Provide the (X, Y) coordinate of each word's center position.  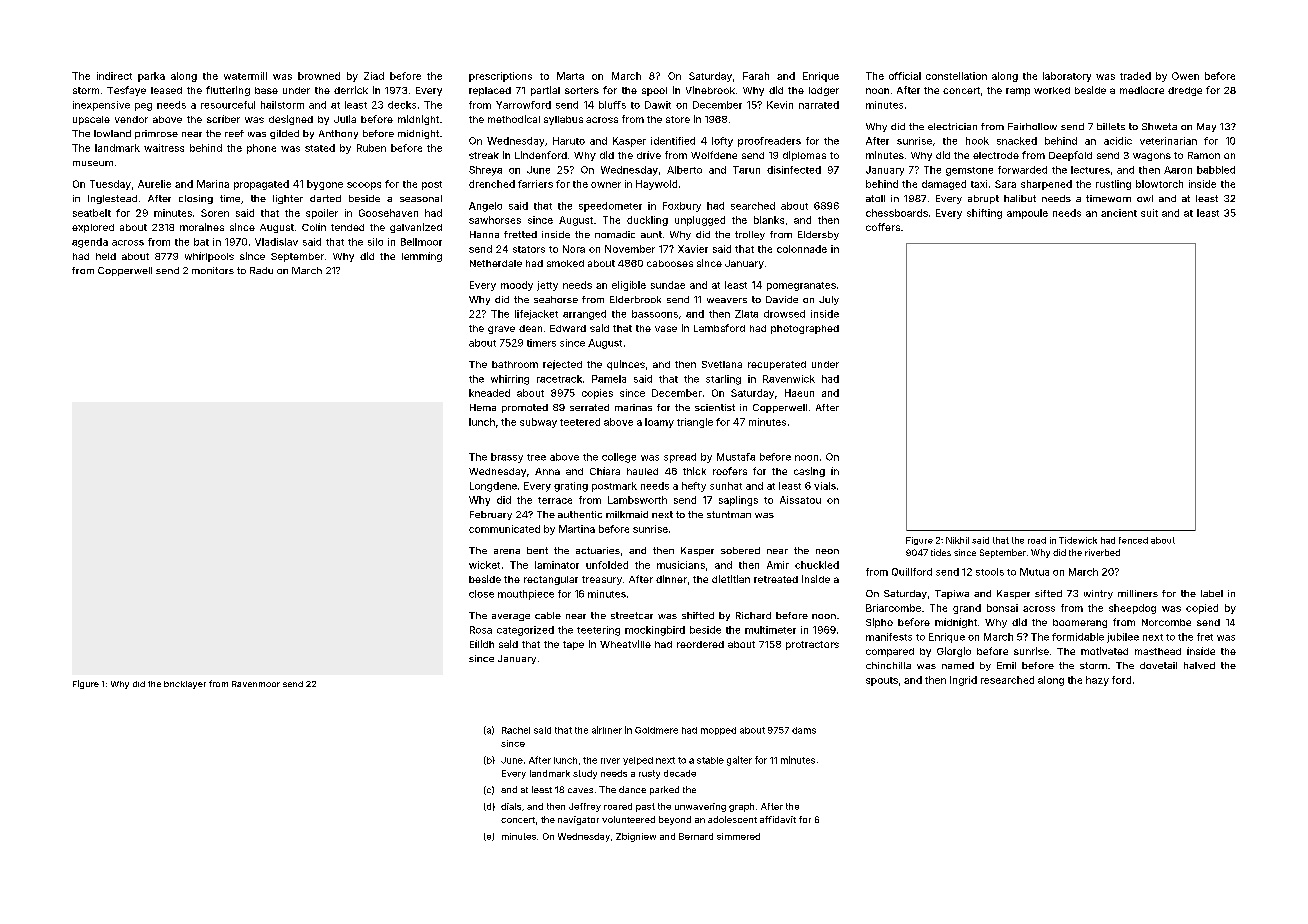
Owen (1185, 76)
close (481, 594)
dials (511, 806)
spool (654, 91)
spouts (882, 681)
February (491, 515)
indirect (114, 76)
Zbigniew (636, 837)
